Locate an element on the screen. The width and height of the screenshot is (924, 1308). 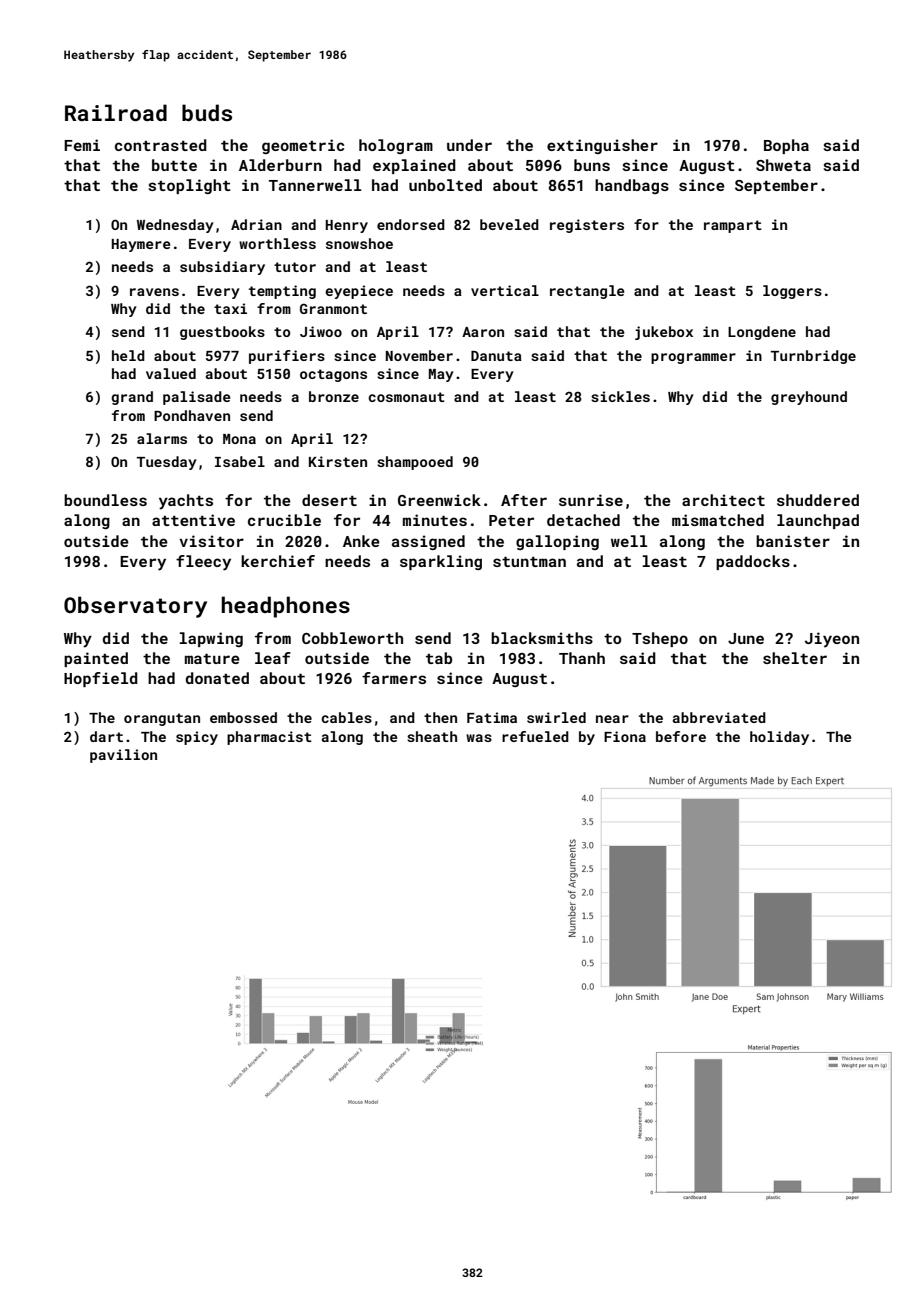
Kirsten is located at coordinates (338, 461).
